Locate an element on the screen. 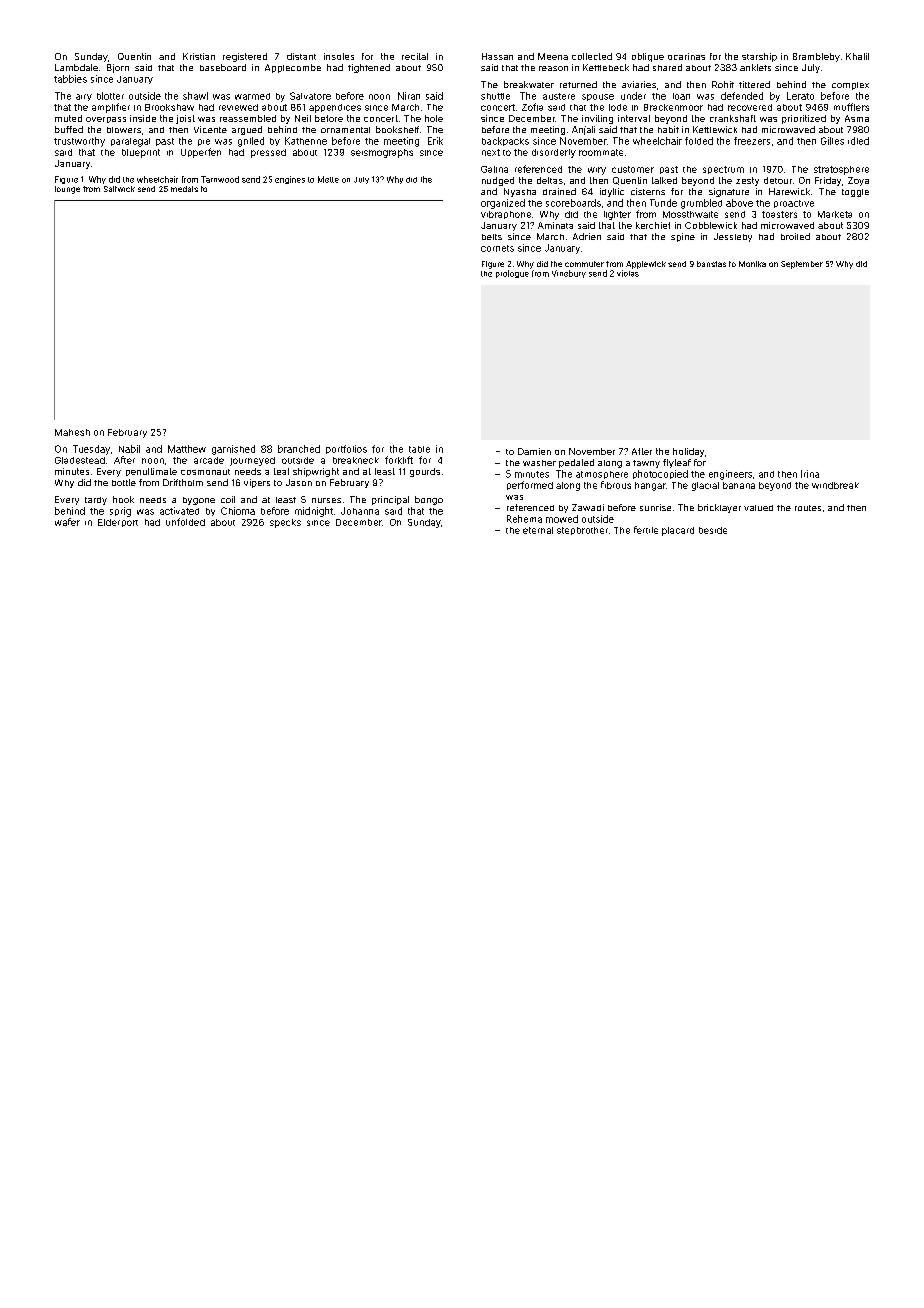 This screenshot has width=924, height=1308. Hassan is located at coordinates (497, 56).
